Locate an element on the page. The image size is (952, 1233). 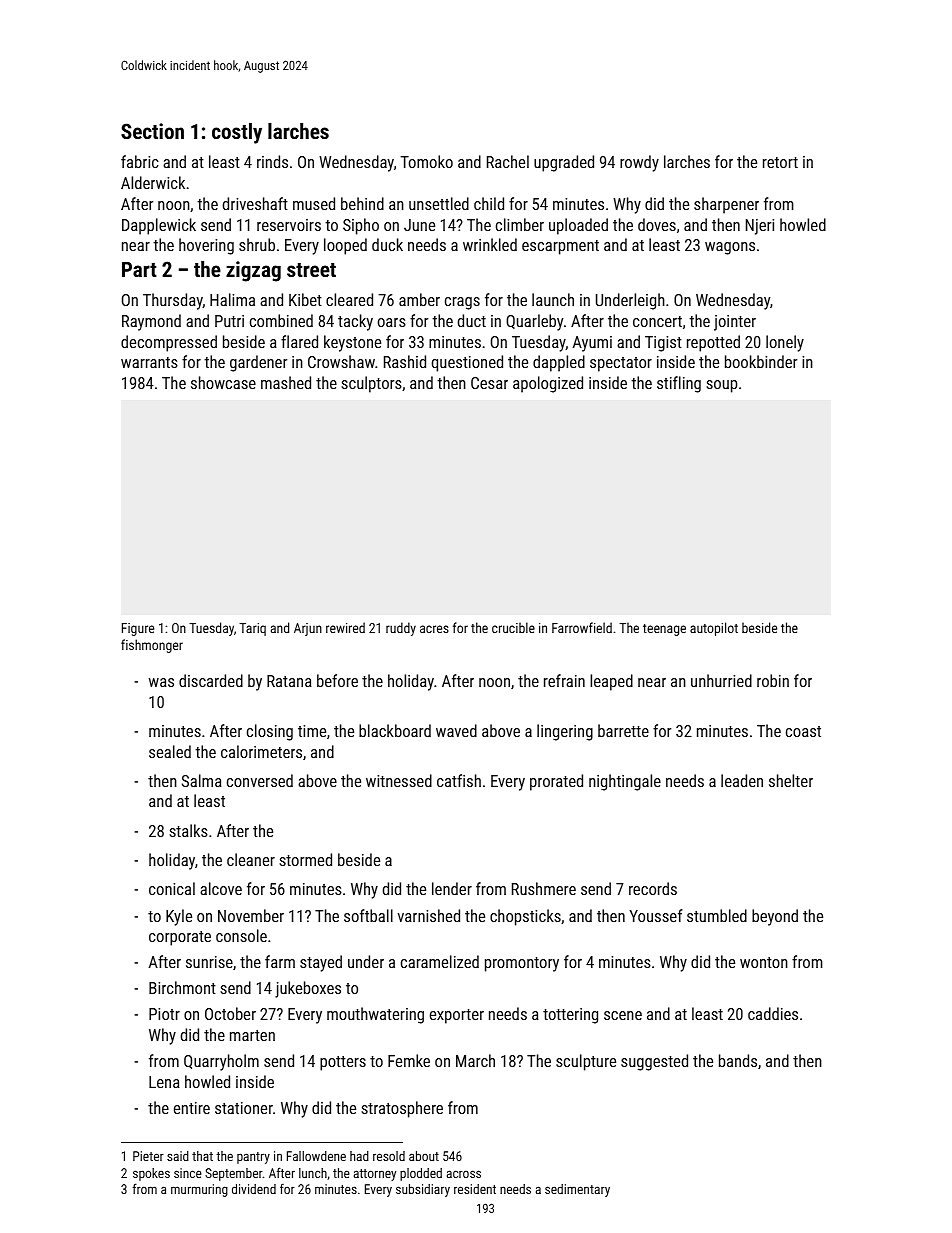
sculptors is located at coordinates (371, 384).
